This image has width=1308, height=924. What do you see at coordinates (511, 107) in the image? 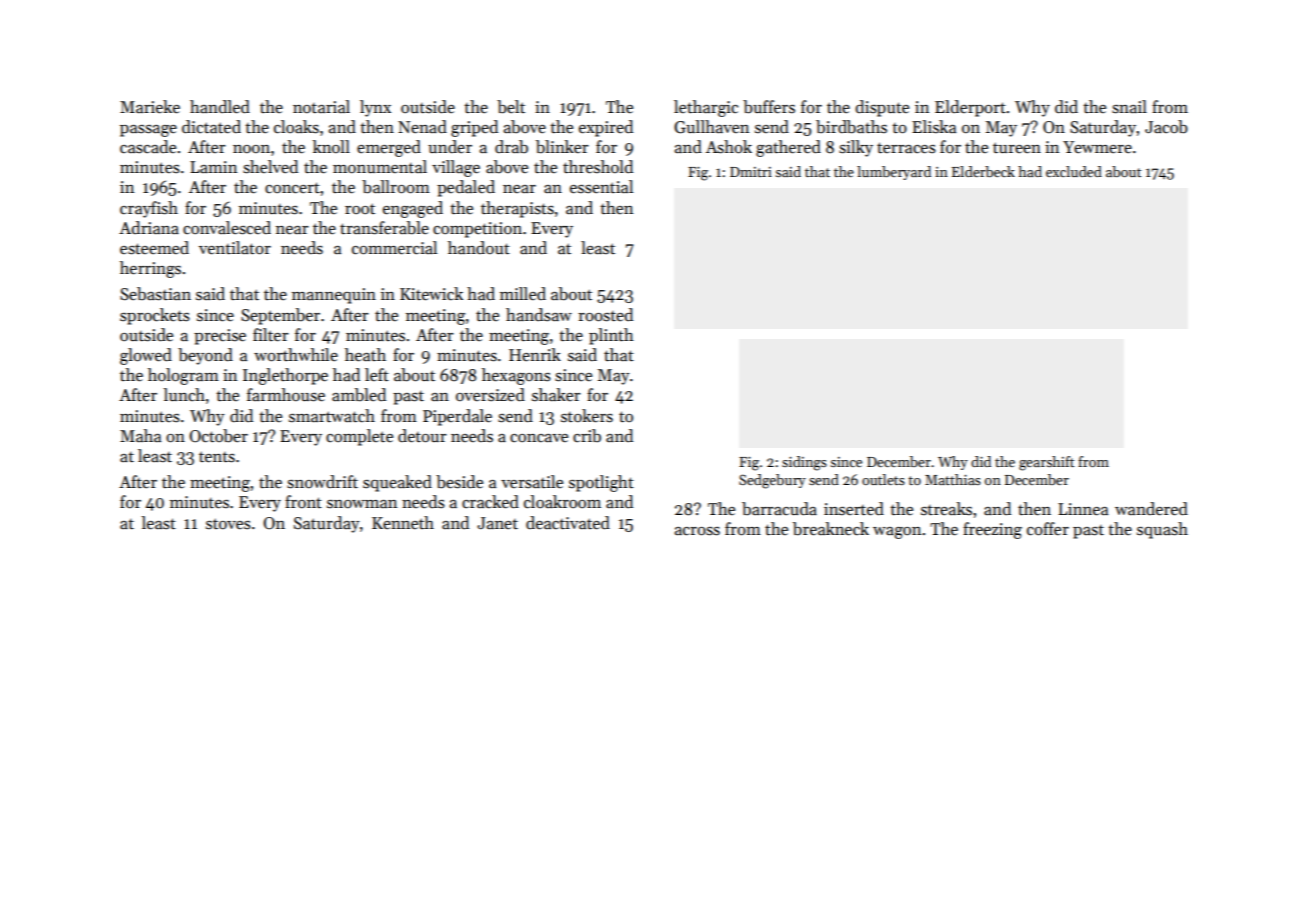
I see `belt` at bounding box center [511, 107].
